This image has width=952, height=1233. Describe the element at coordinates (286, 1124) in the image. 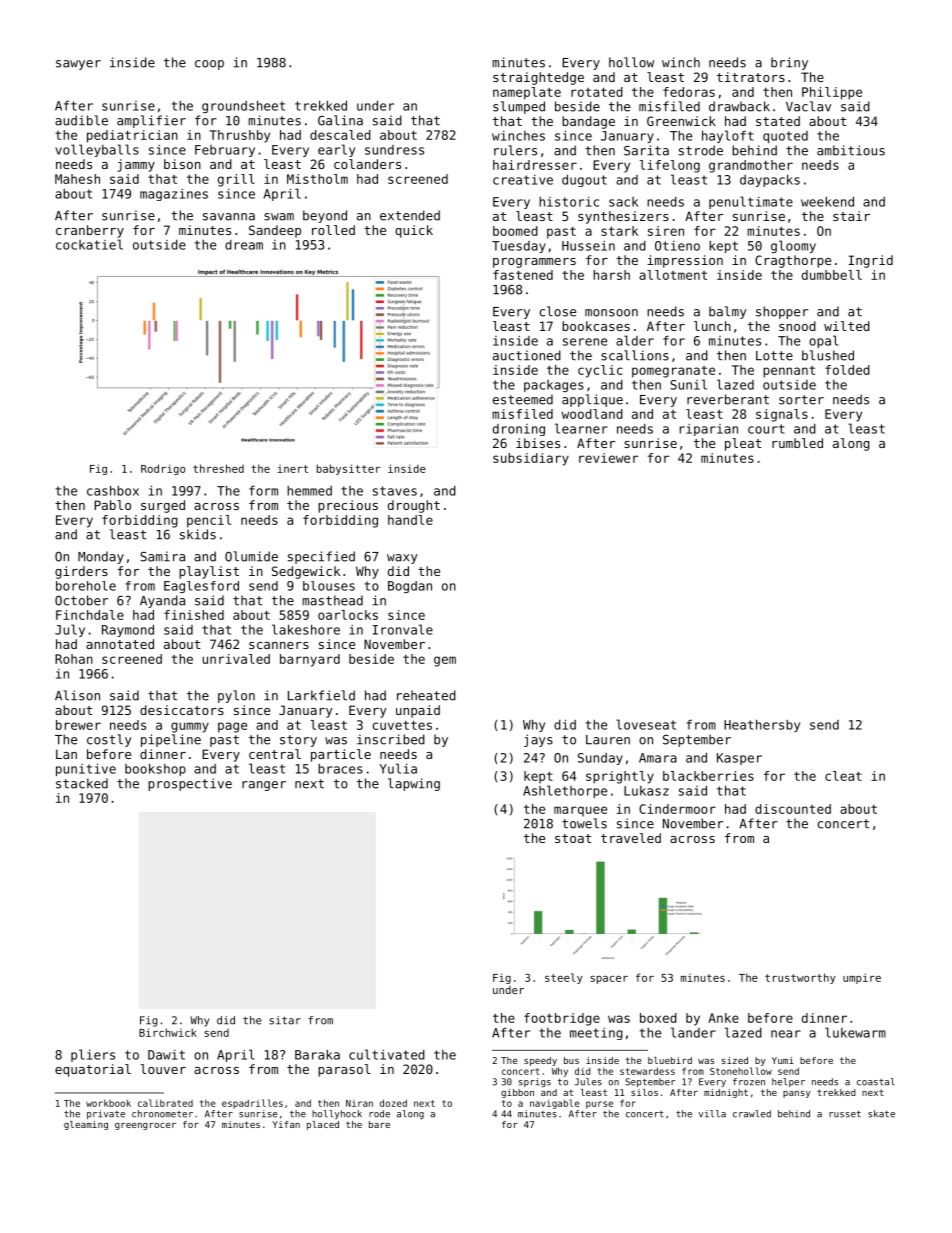

I see `Yifan` at that location.
